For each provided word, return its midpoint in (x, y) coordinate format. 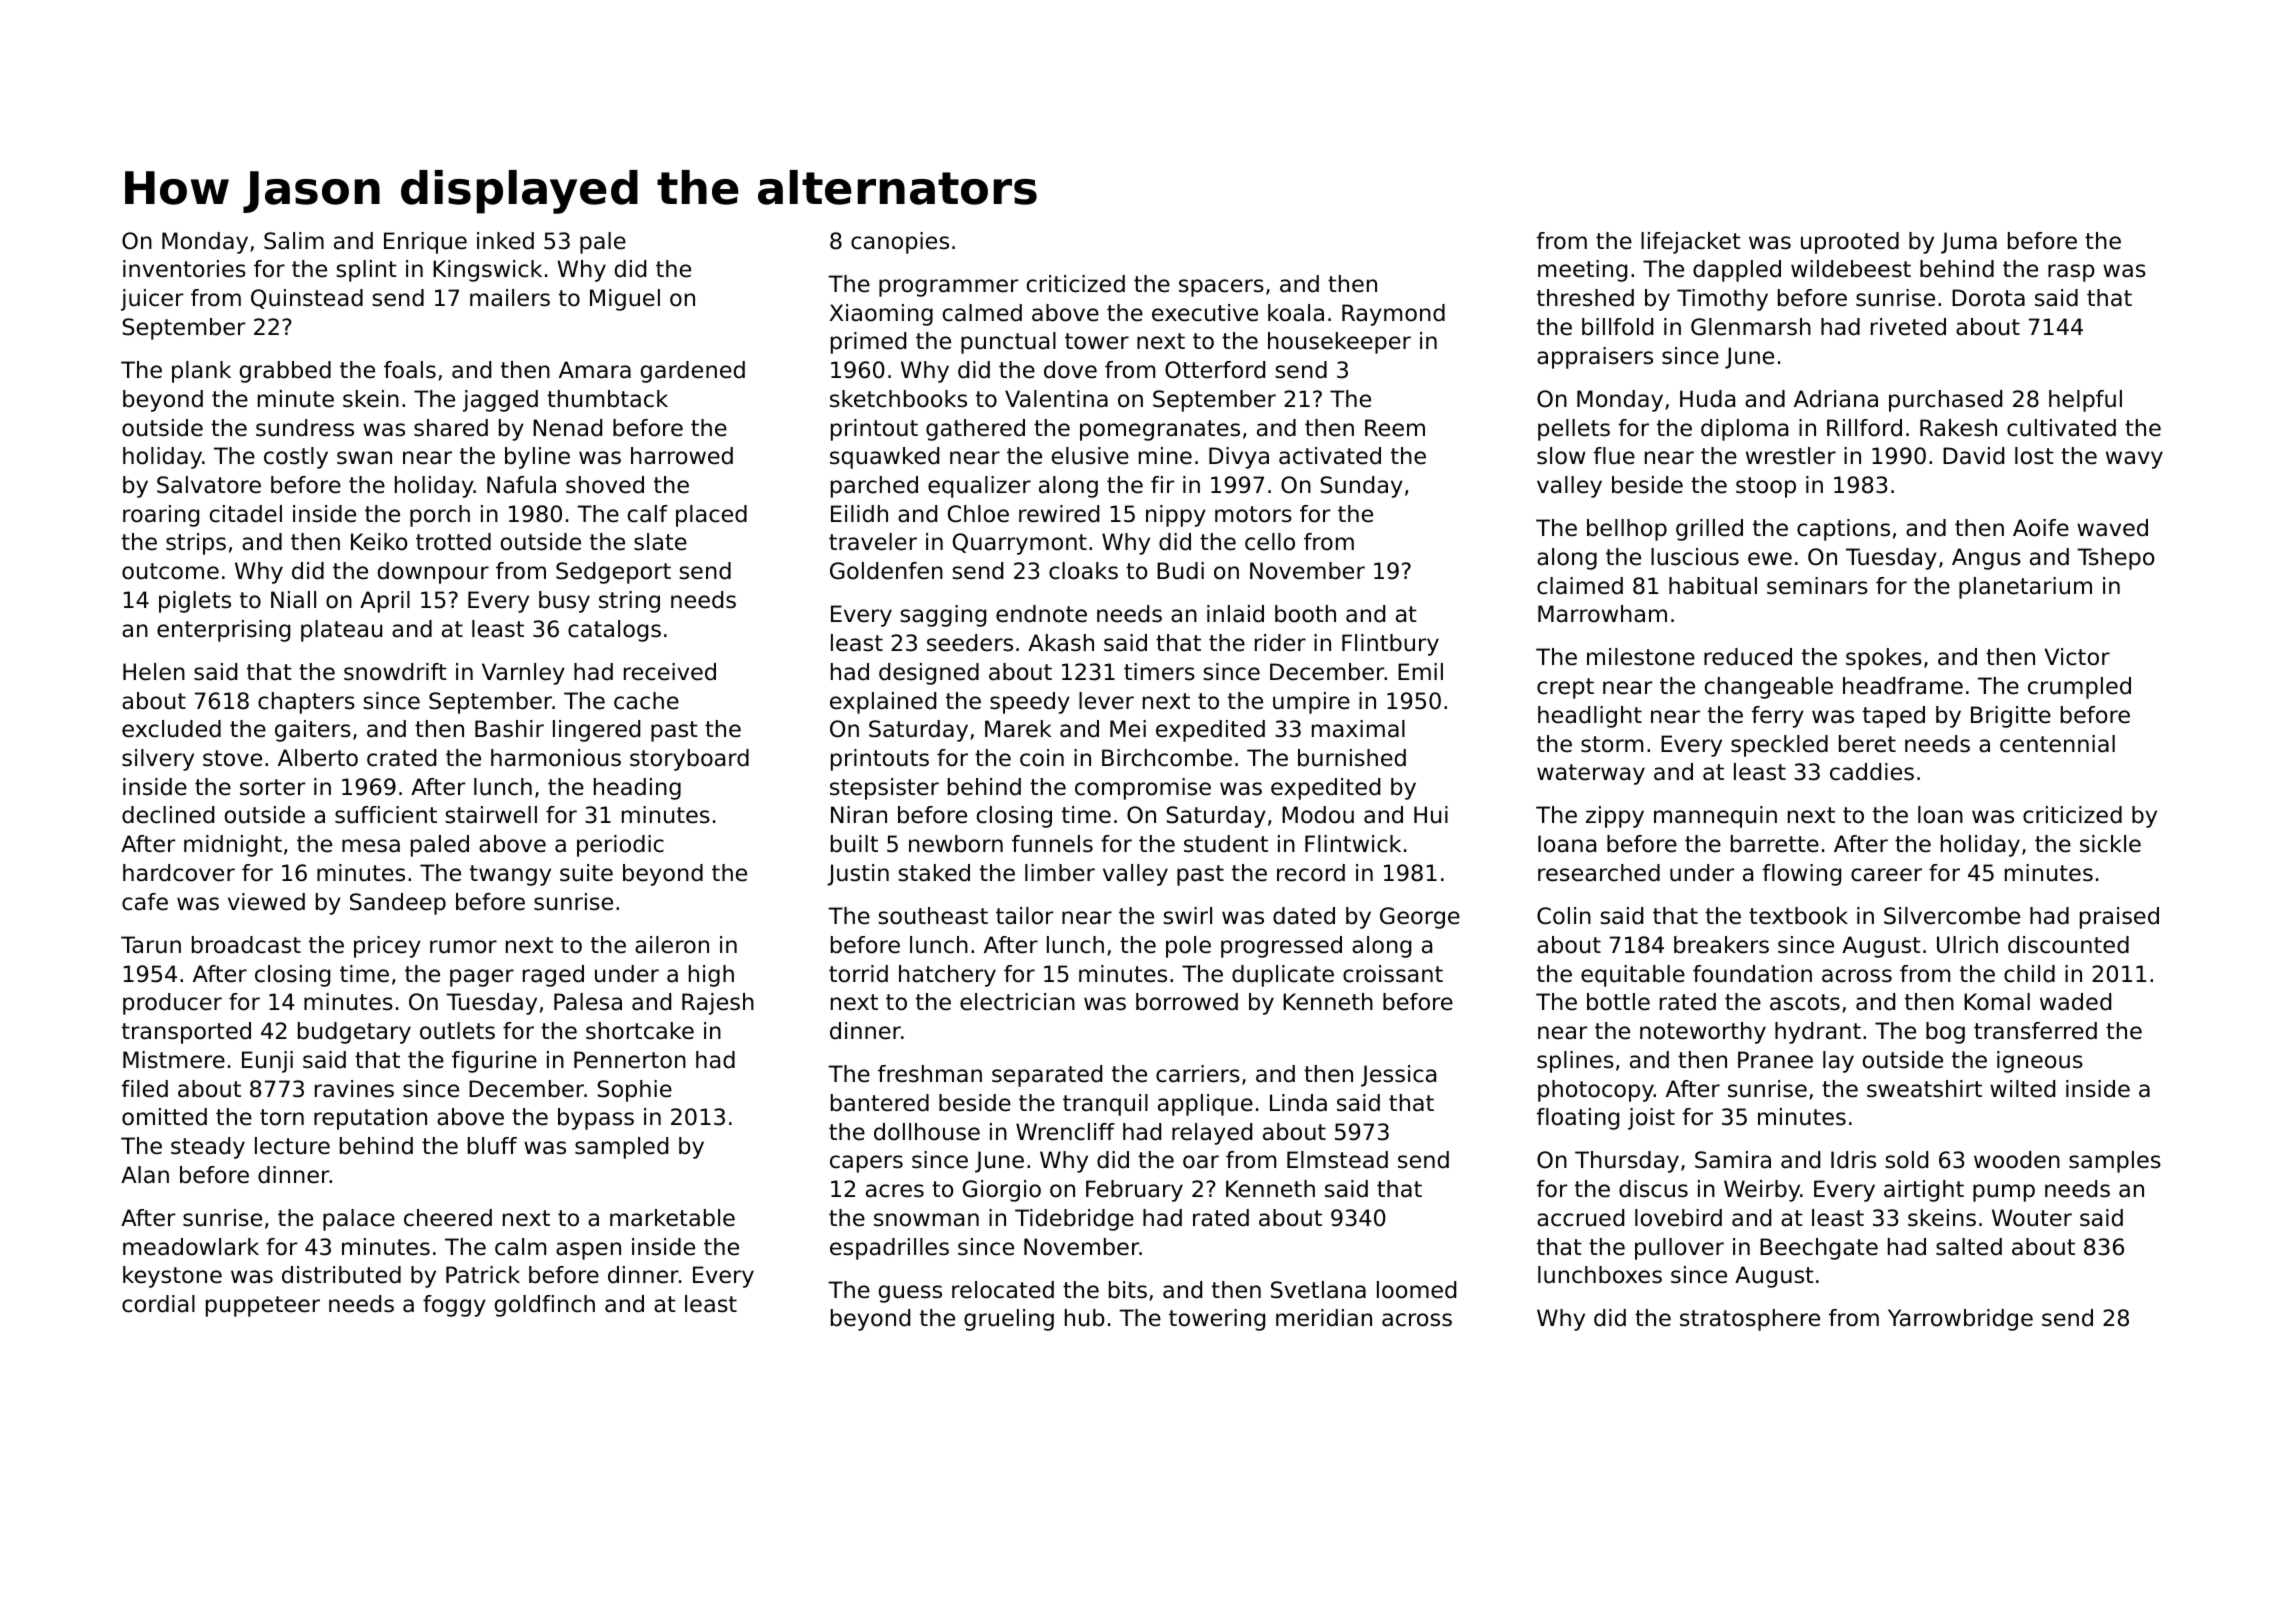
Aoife (2041, 528)
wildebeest (1851, 269)
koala (1296, 313)
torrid (858, 974)
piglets (195, 602)
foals (410, 370)
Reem (1395, 428)
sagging (943, 616)
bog (1945, 1033)
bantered (880, 1103)
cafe (145, 902)
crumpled (2079, 688)
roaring (161, 516)
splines (1575, 1062)
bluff (492, 1146)
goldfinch (545, 1306)
